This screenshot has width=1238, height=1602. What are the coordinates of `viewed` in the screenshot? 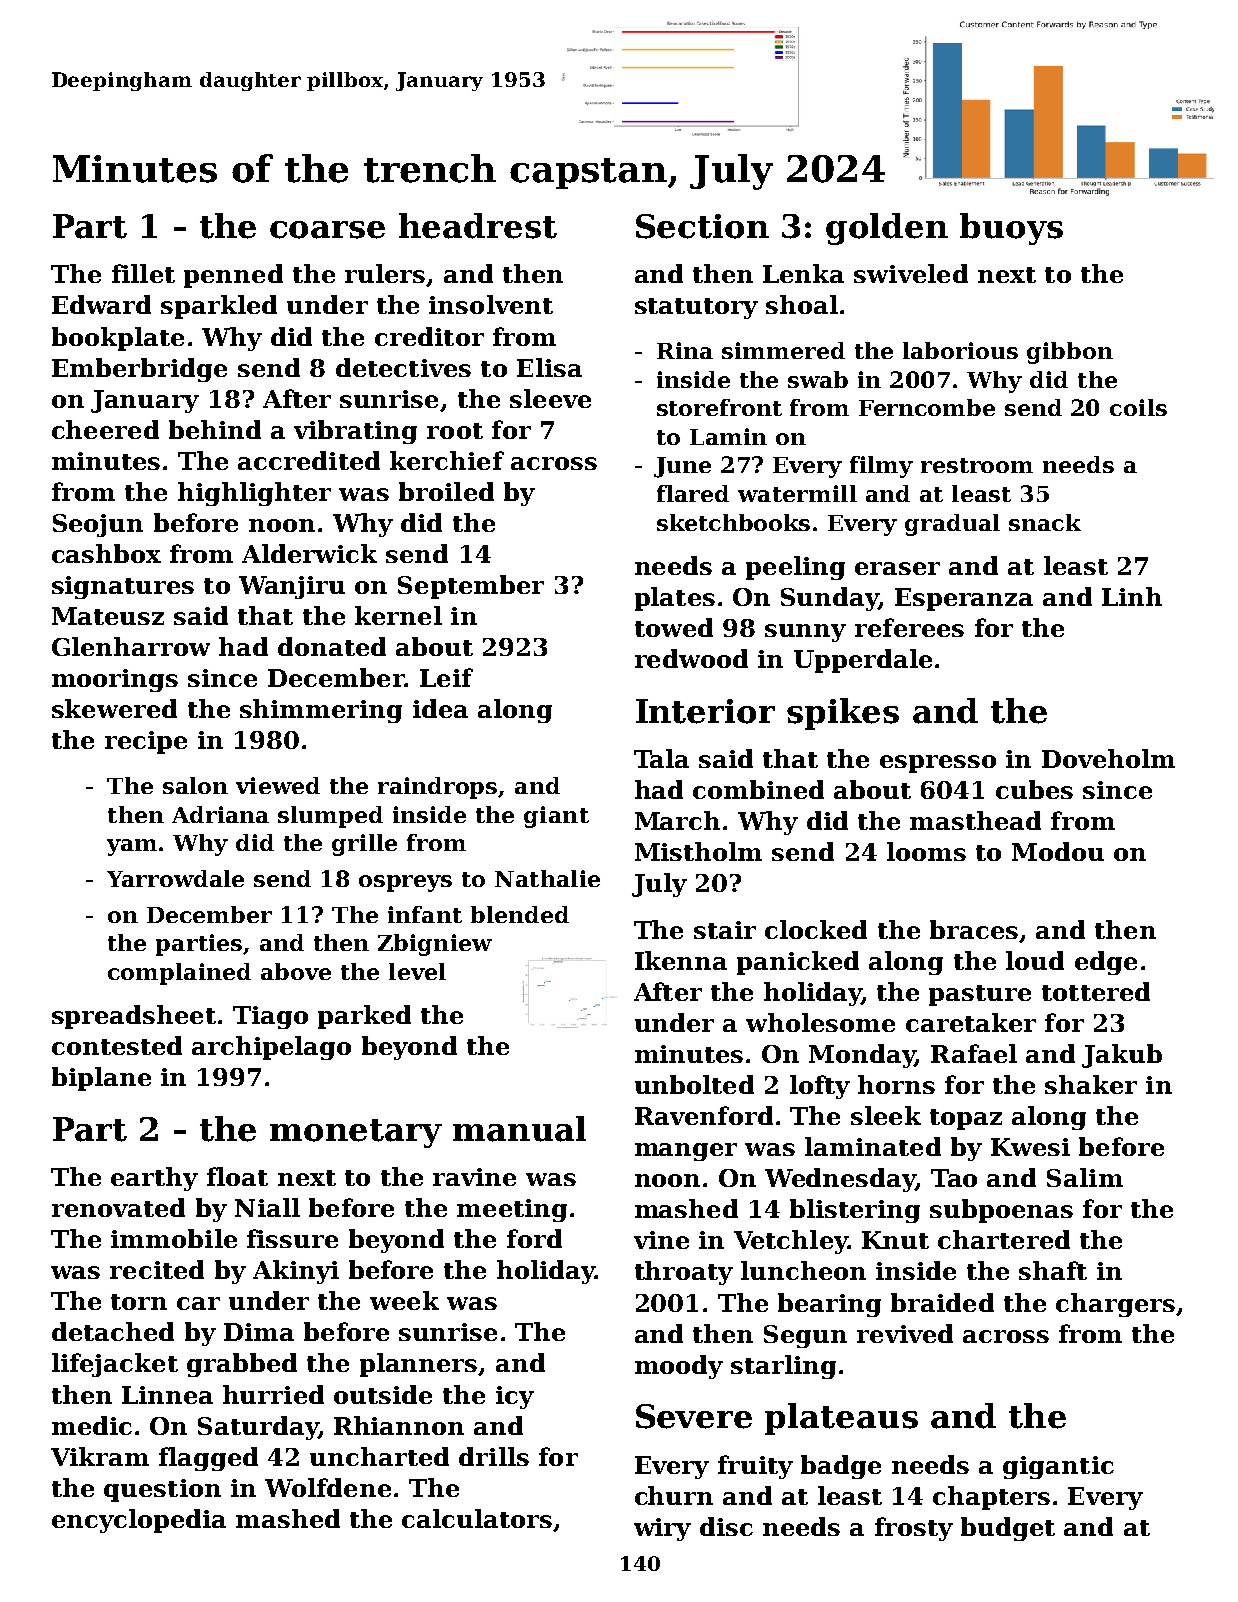 It's located at (278, 785).
